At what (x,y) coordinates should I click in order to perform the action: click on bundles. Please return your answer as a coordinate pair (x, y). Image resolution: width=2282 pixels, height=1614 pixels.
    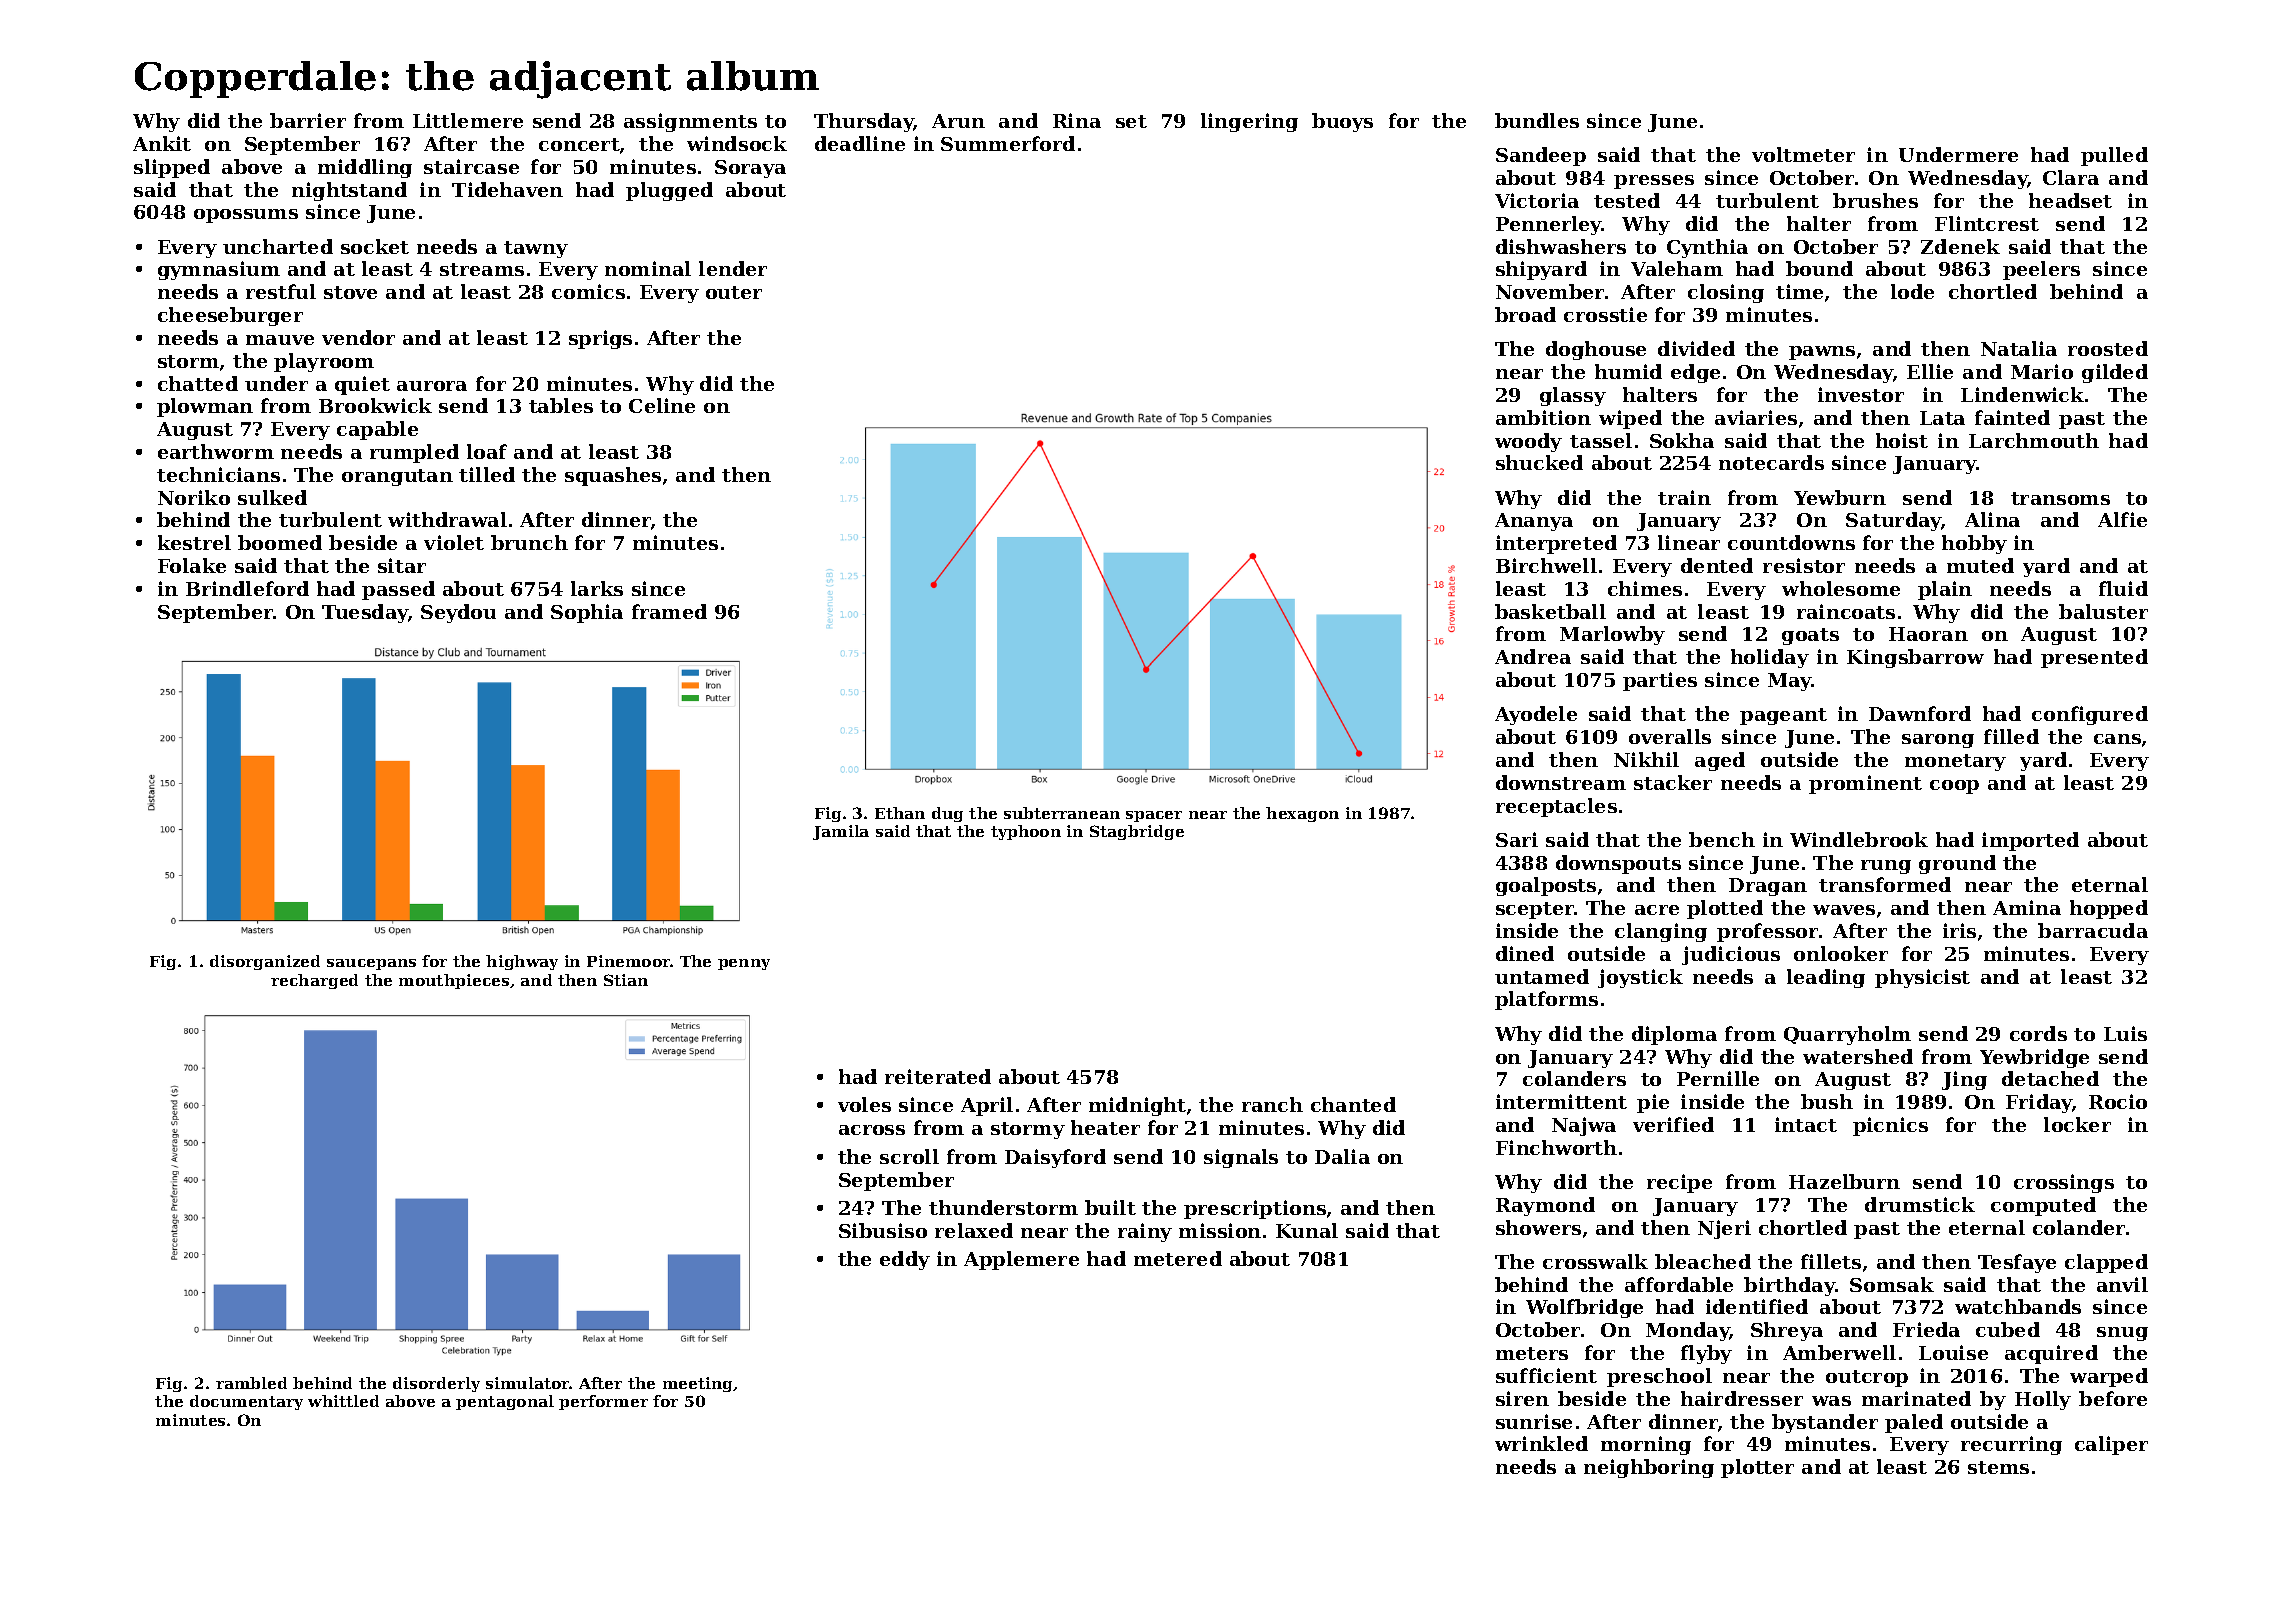
    Looking at the image, I should click on (1537, 120).
